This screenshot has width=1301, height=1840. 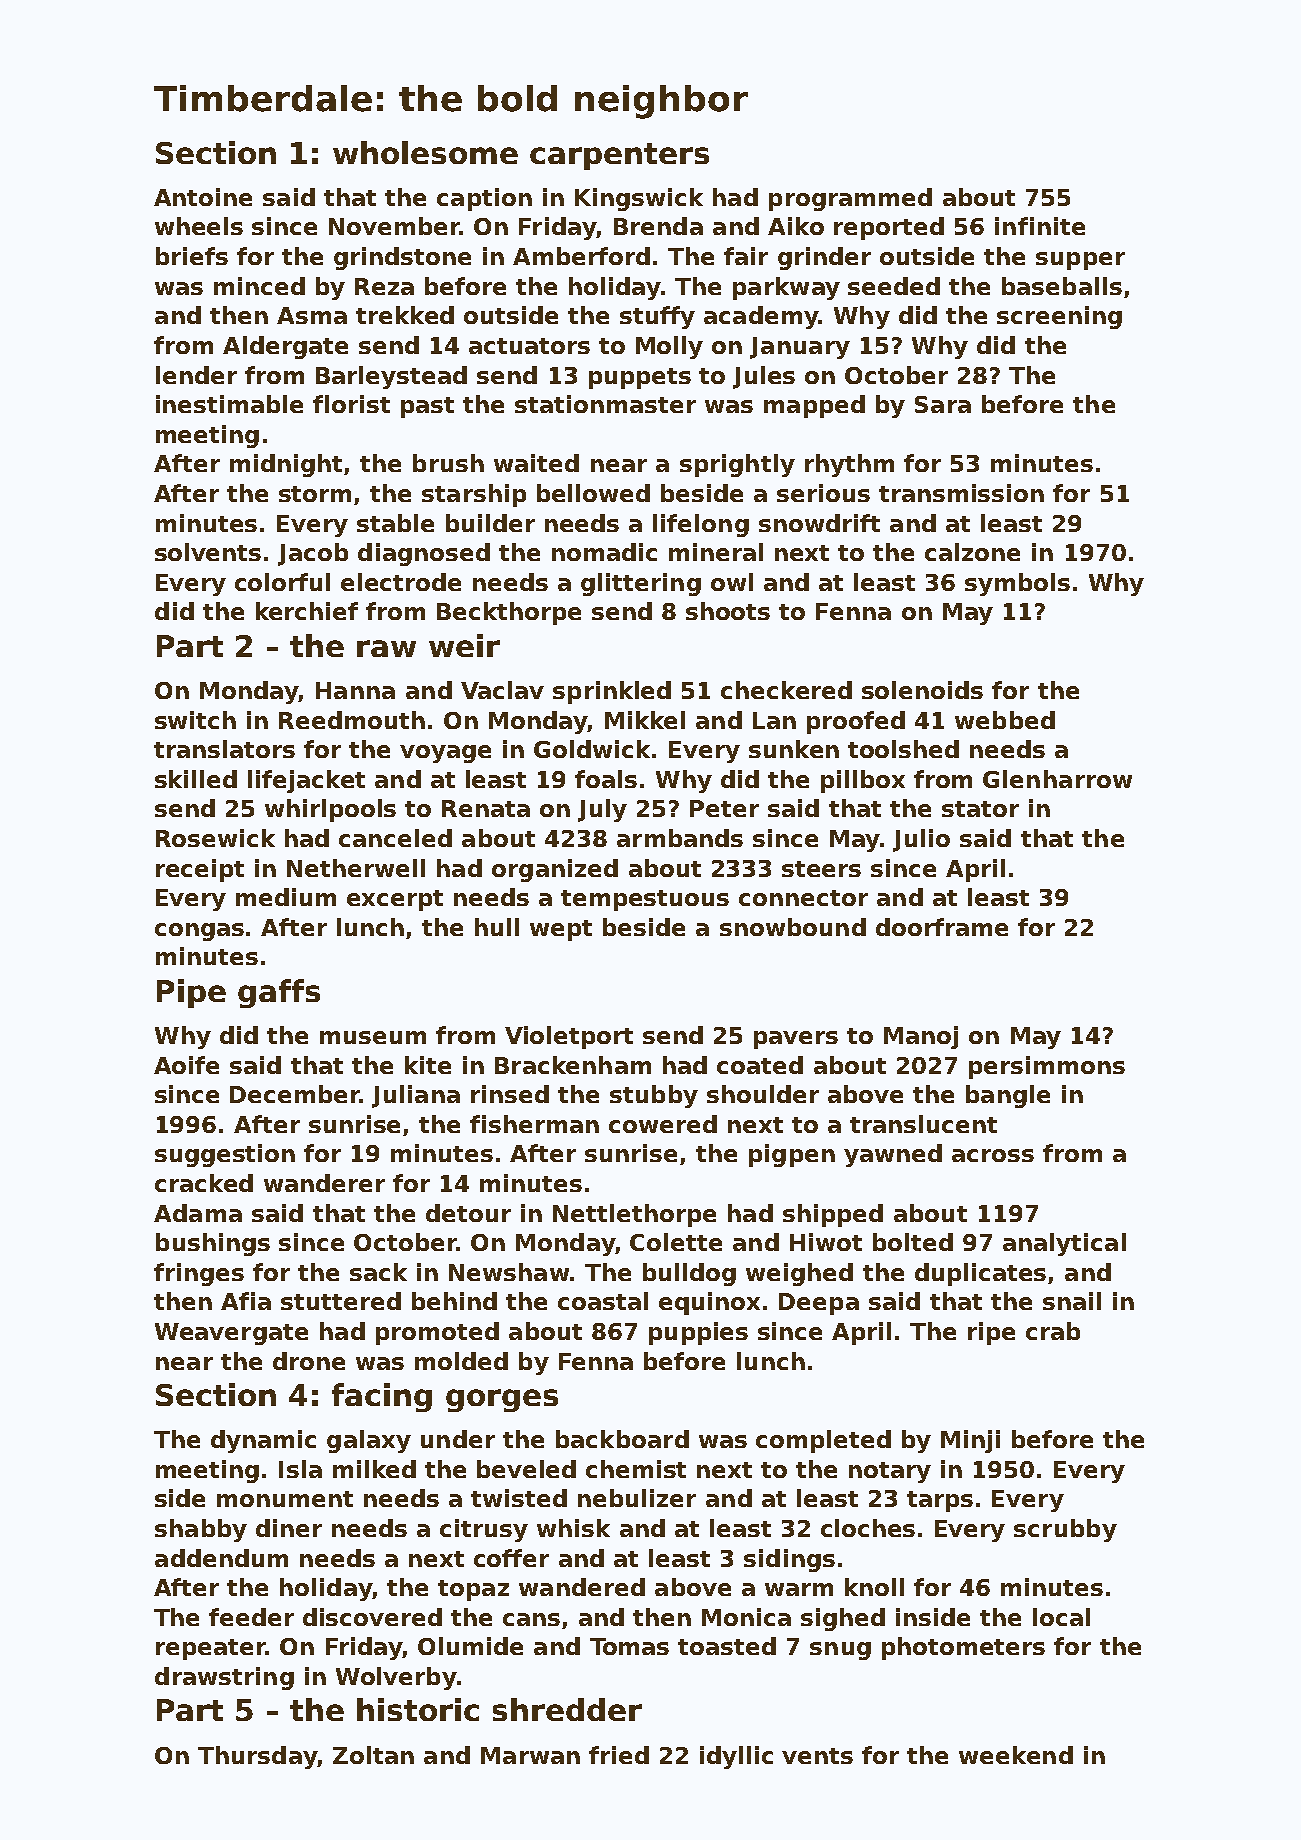 I want to click on caption, so click(x=484, y=199).
